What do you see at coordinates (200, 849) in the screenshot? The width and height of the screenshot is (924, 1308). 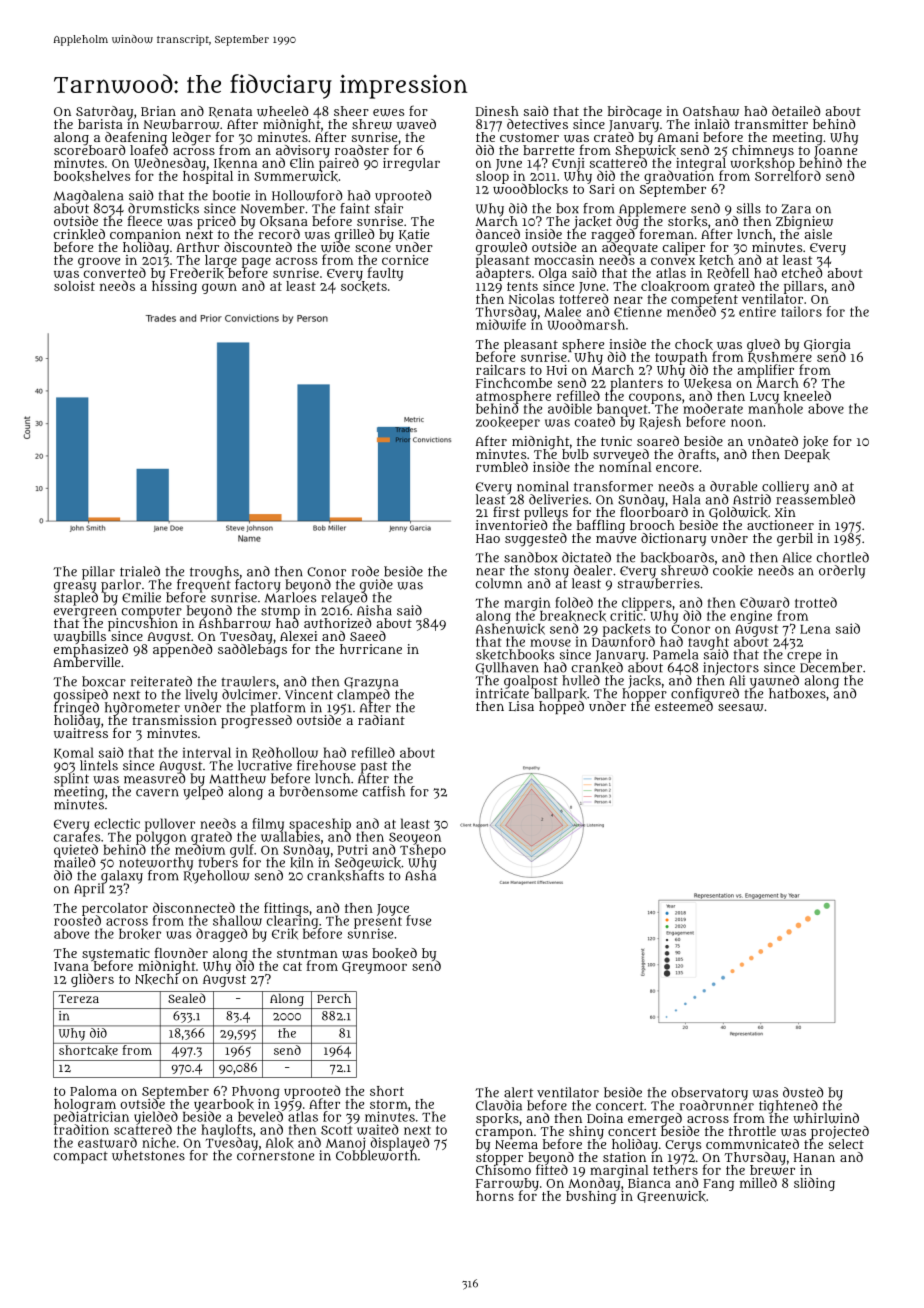 I see `medium` at bounding box center [200, 849].
